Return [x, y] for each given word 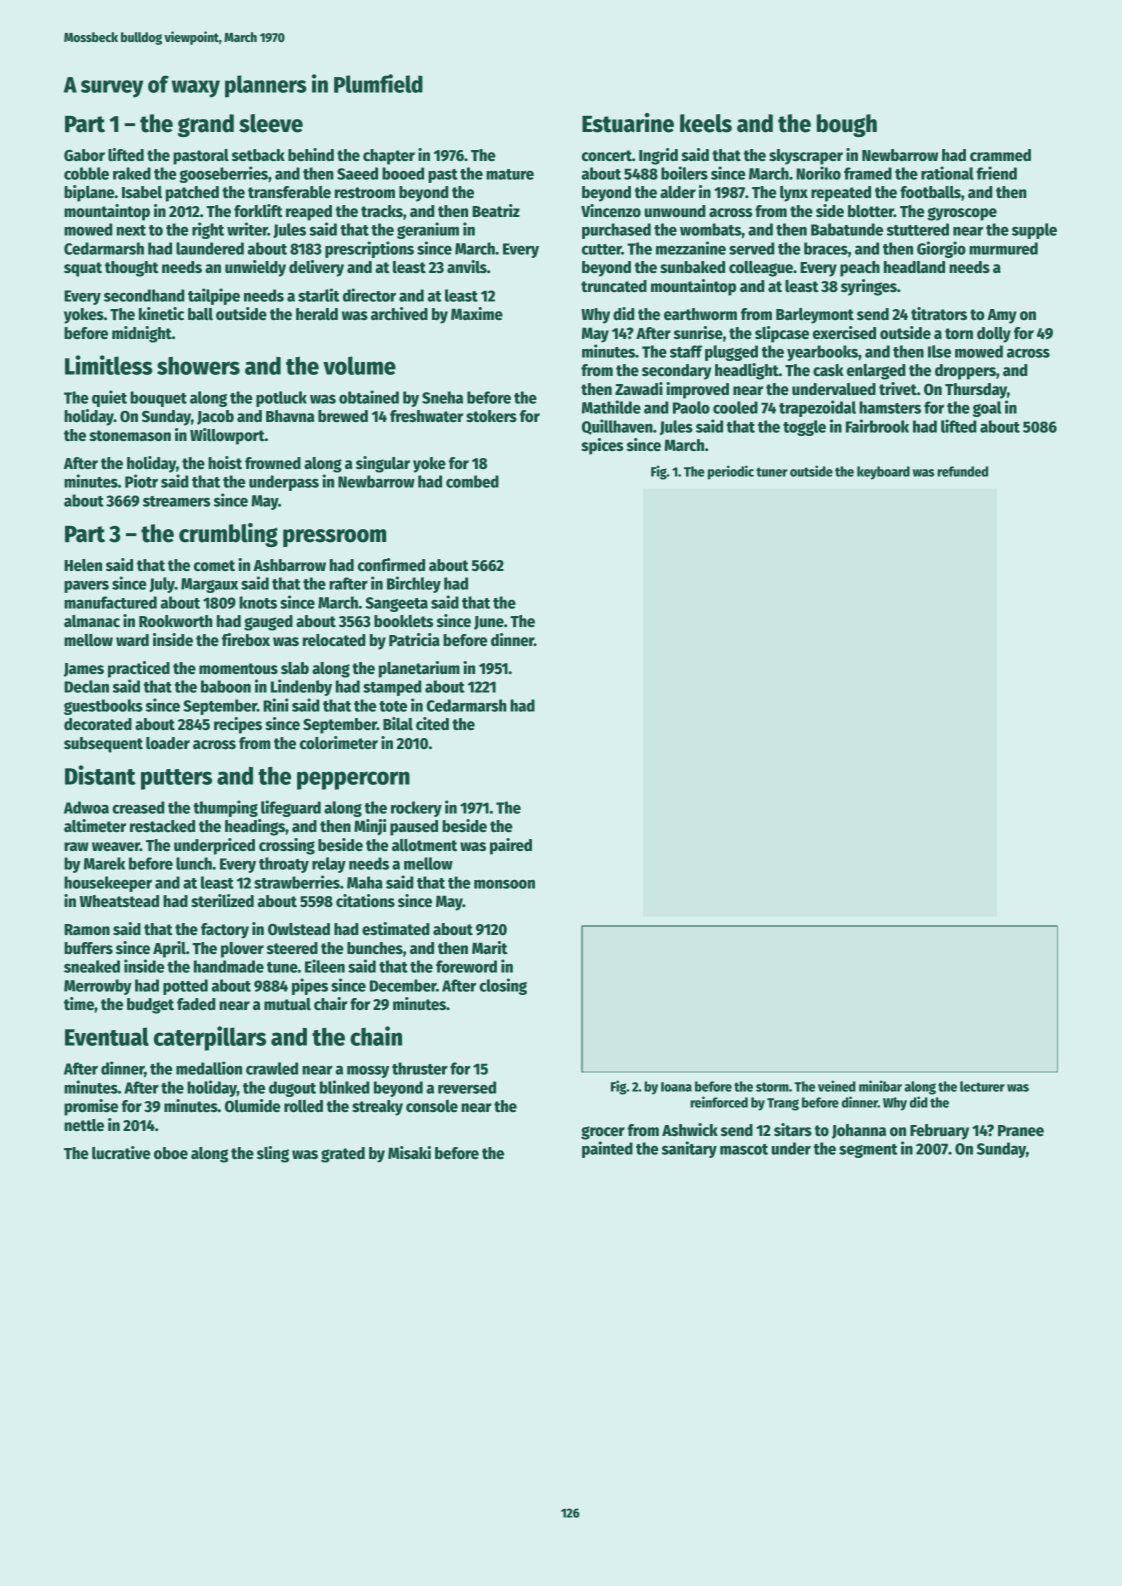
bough [847, 125]
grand [206, 125]
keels [706, 123]
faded [196, 1004]
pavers [86, 586]
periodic [731, 472]
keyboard [883, 473]
